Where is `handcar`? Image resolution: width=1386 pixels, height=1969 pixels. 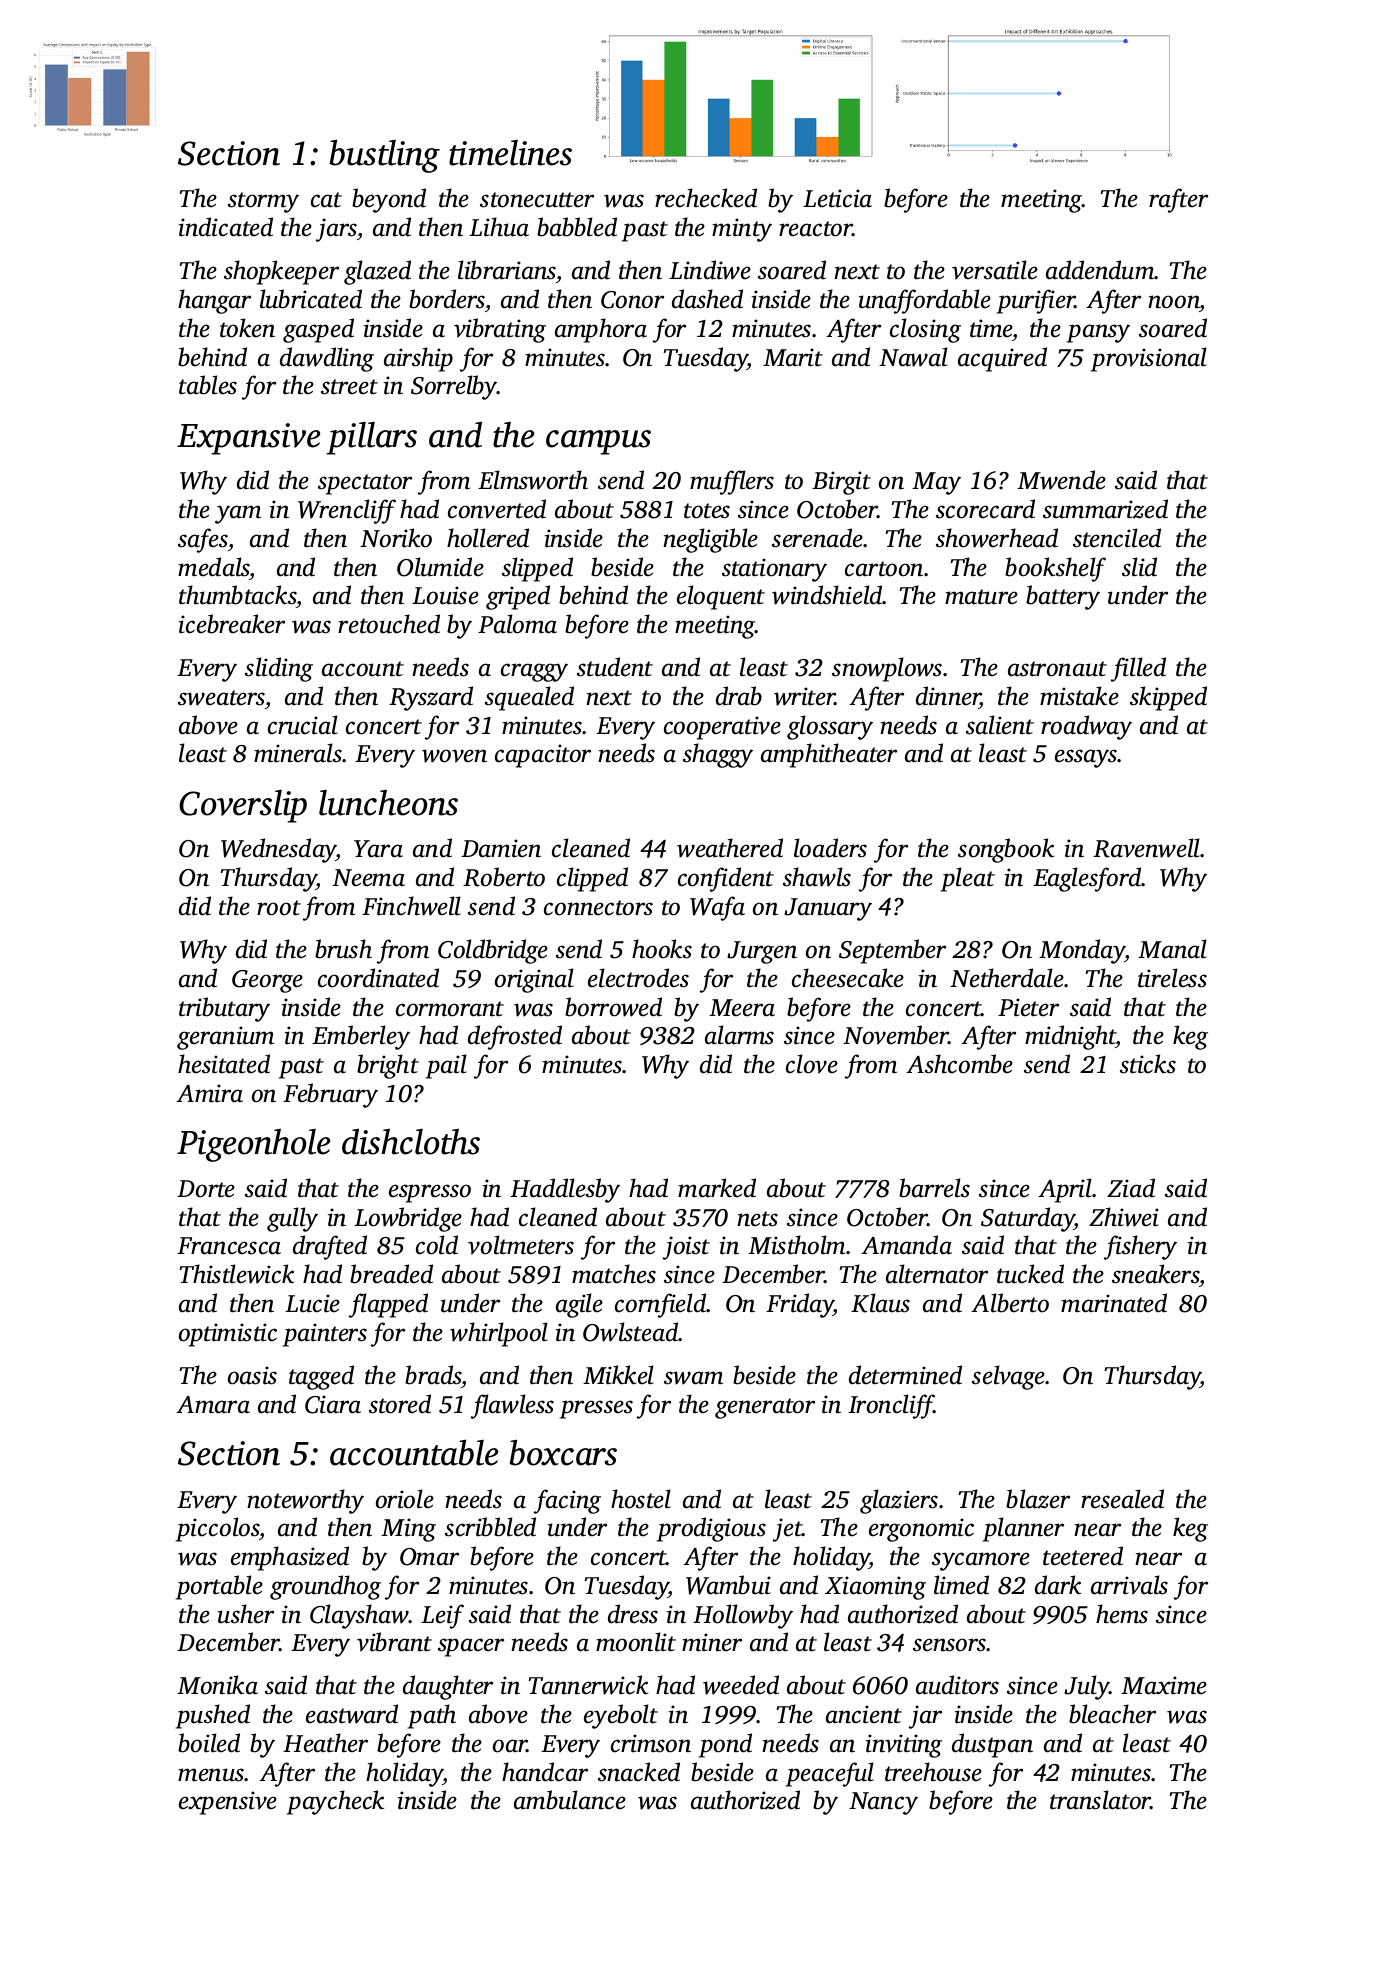
handcar is located at coordinates (545, 1772).
